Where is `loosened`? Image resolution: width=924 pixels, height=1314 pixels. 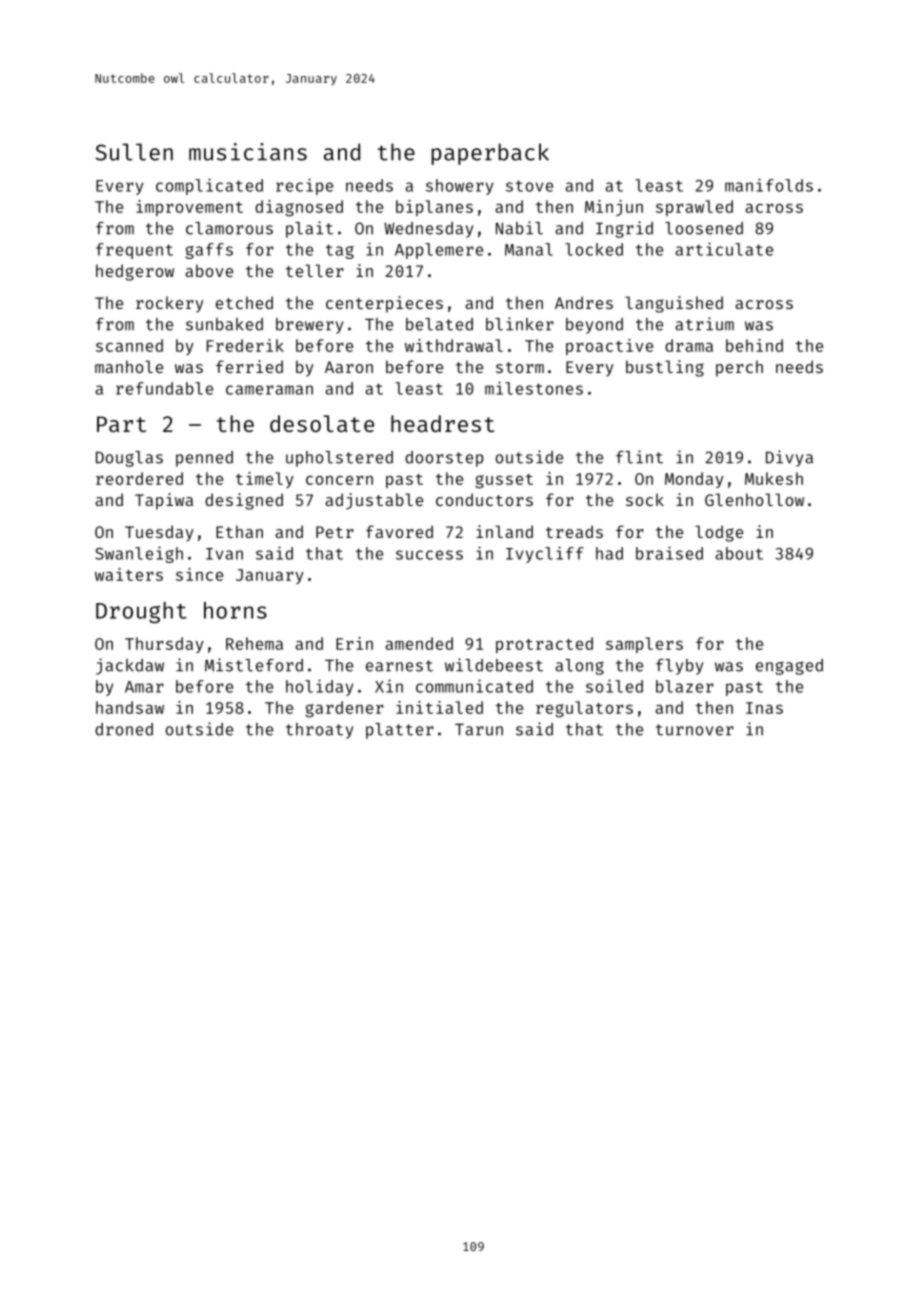 loosened is located at coordinates (704, 228).
